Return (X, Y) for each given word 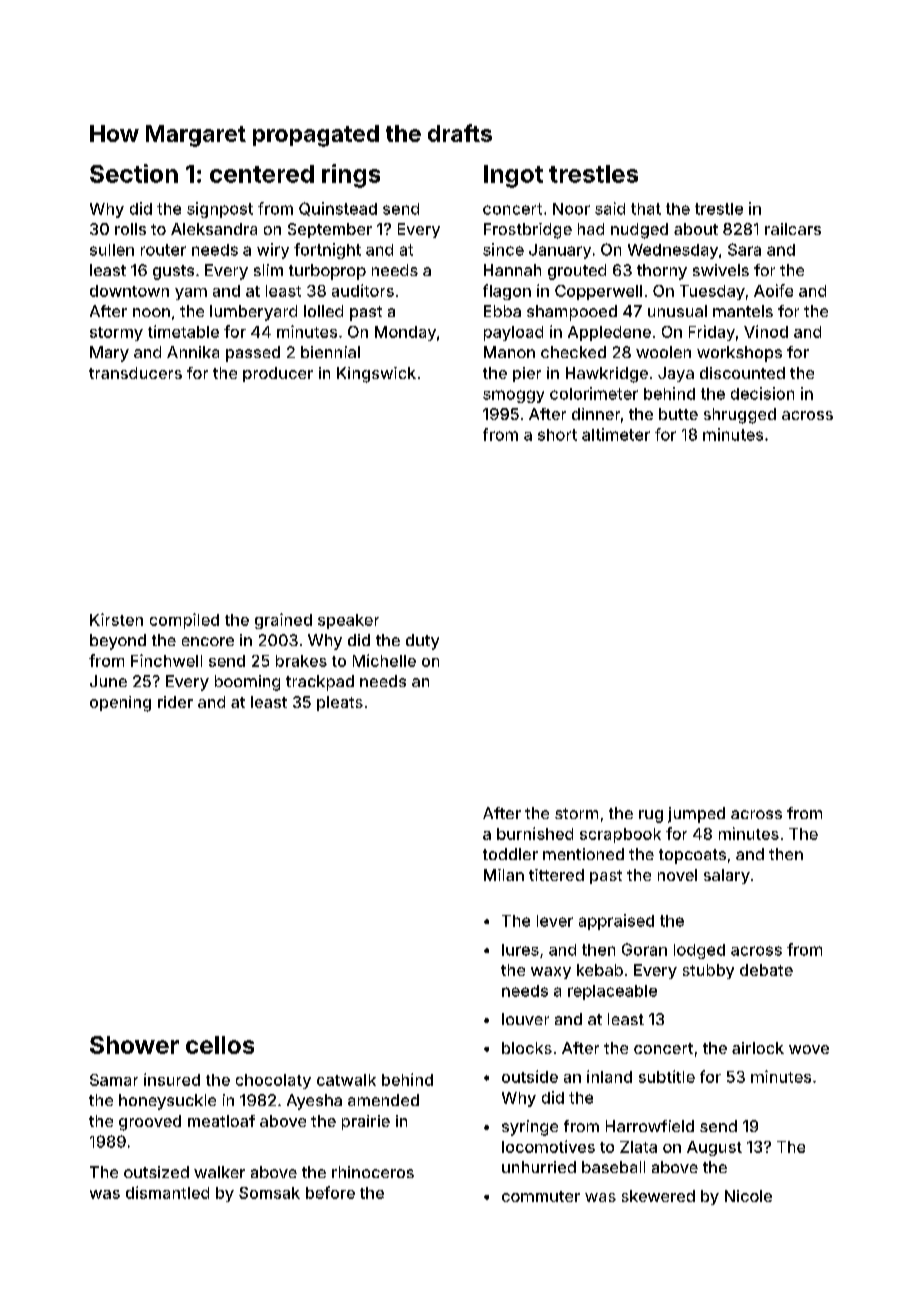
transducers (135, 373)
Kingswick (376, 375)
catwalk (346, 1080)
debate (766, 970)
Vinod (766, 331)
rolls (130, 229)
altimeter (616, 434)
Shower (134, 1045)
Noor (571, 209)
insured (172, 1079)
